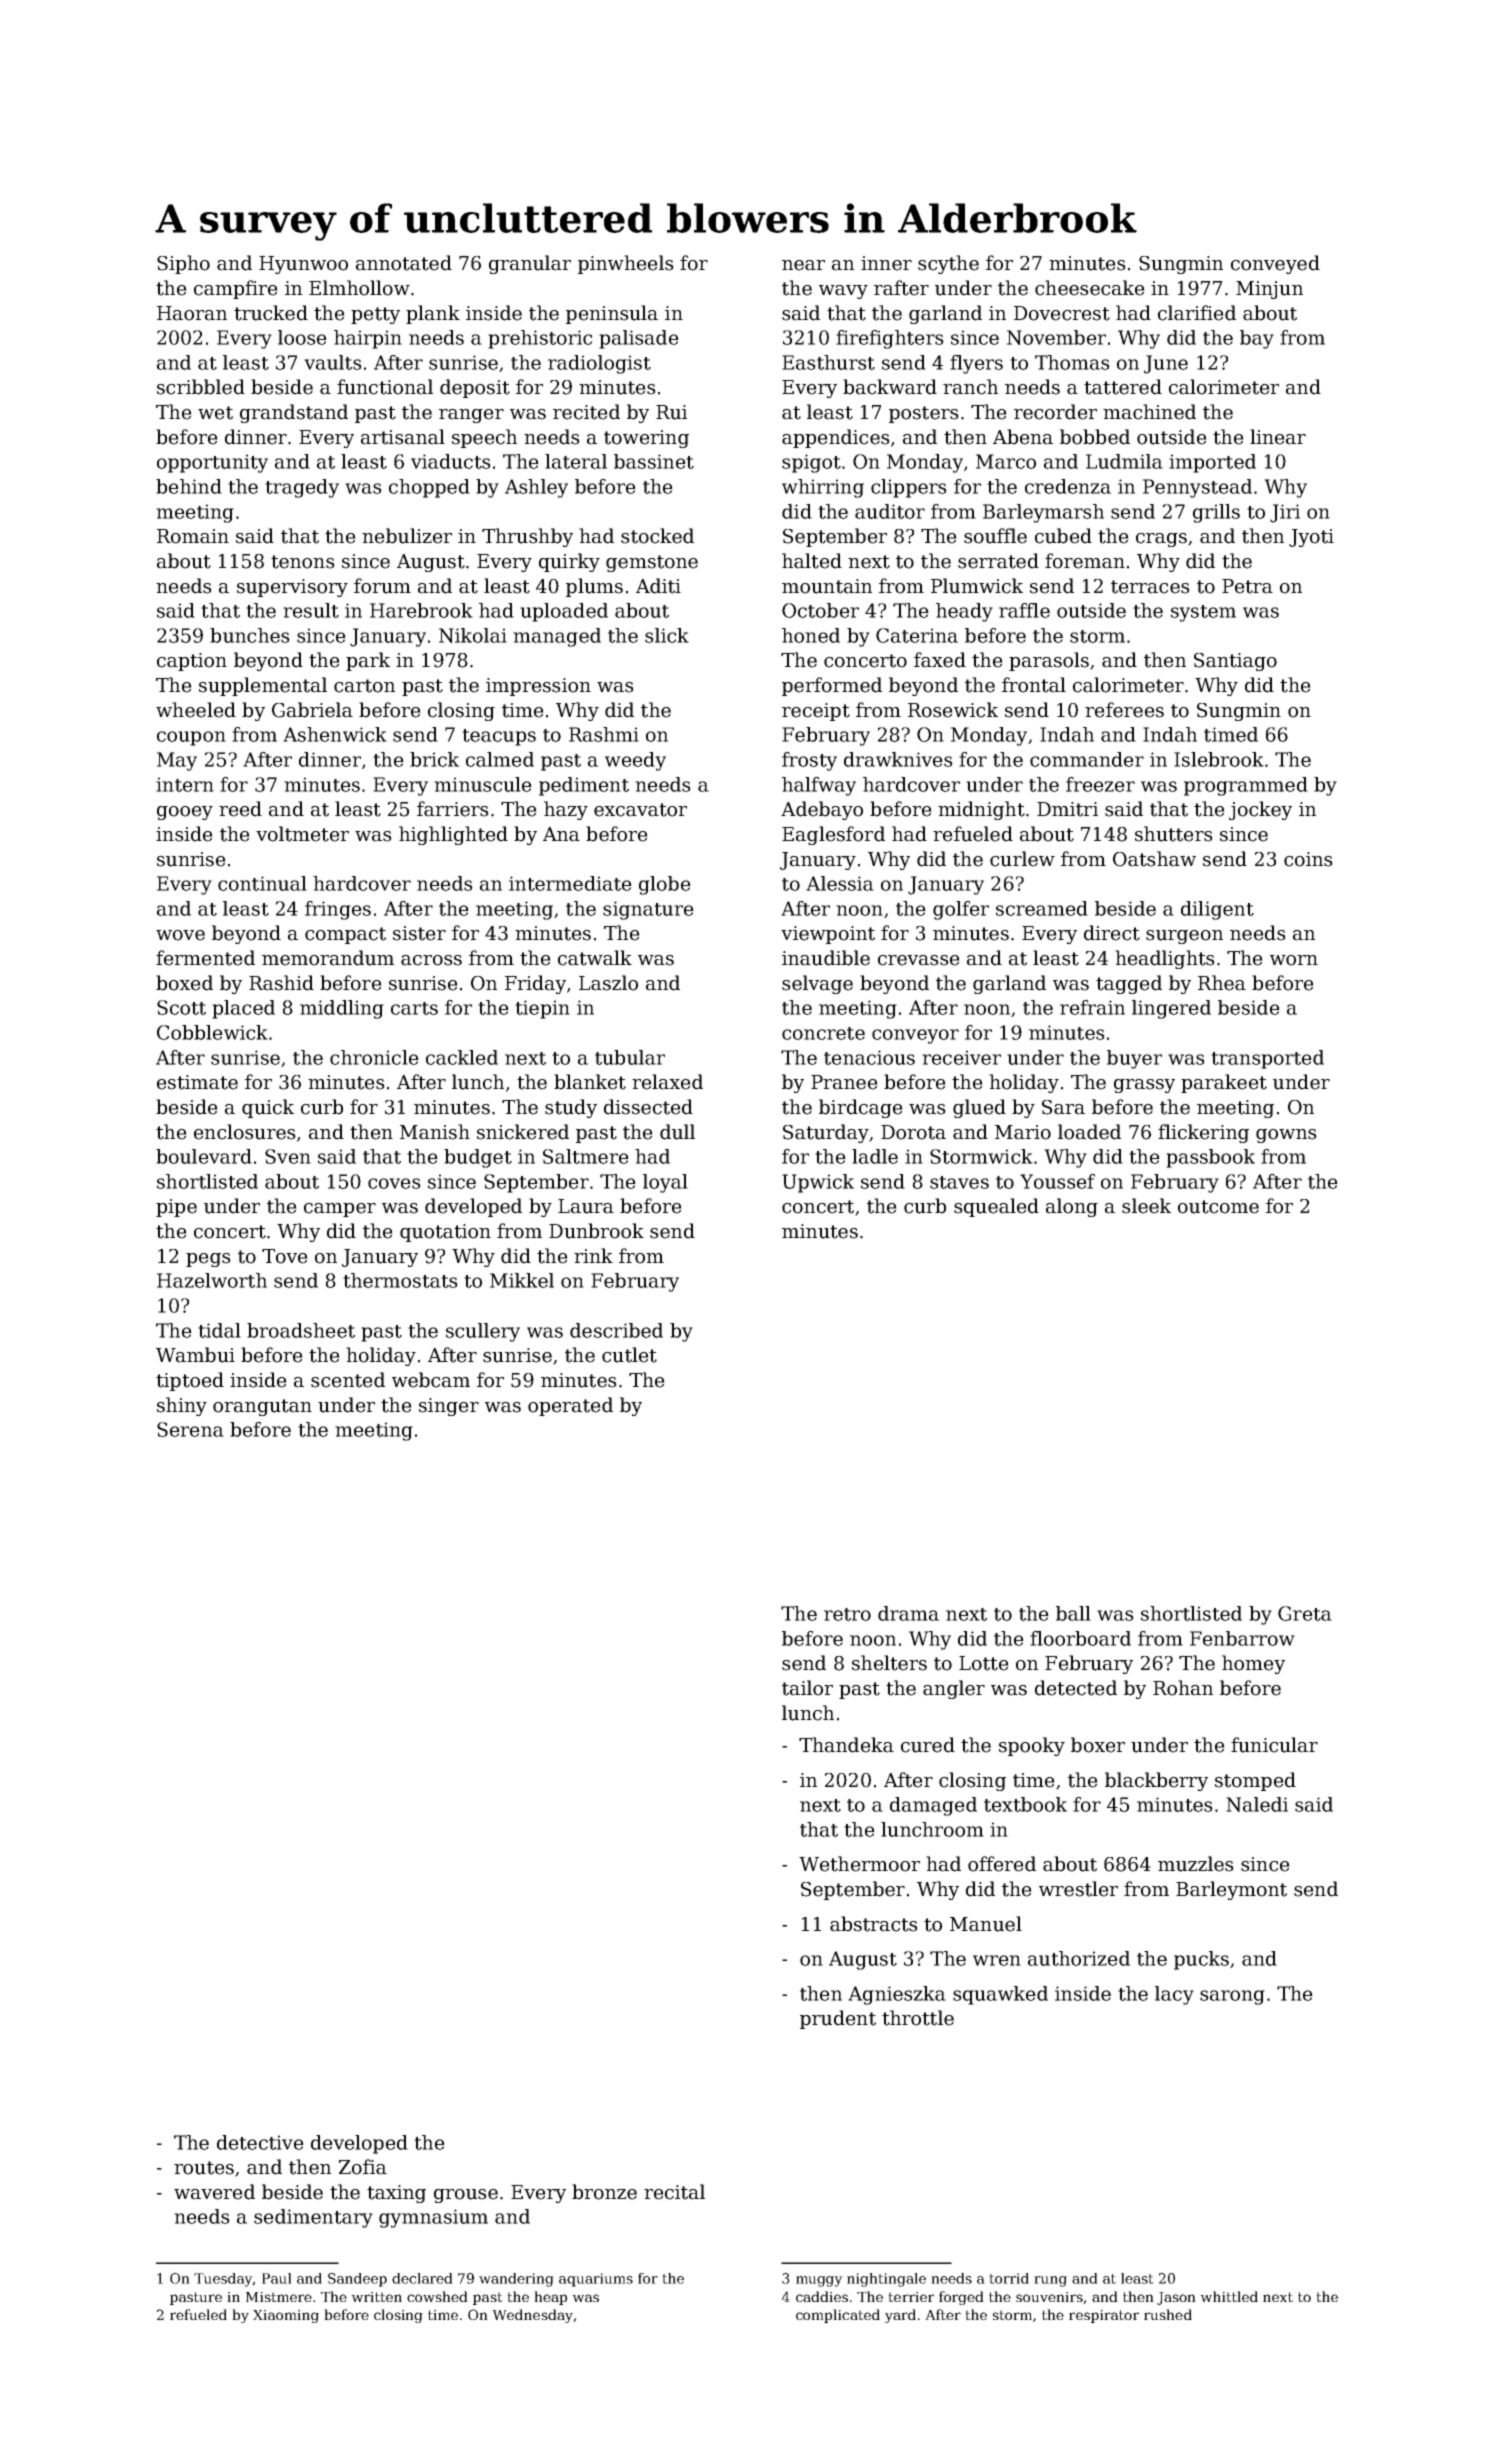  I want to click on recorder, so click(1055, 412).
